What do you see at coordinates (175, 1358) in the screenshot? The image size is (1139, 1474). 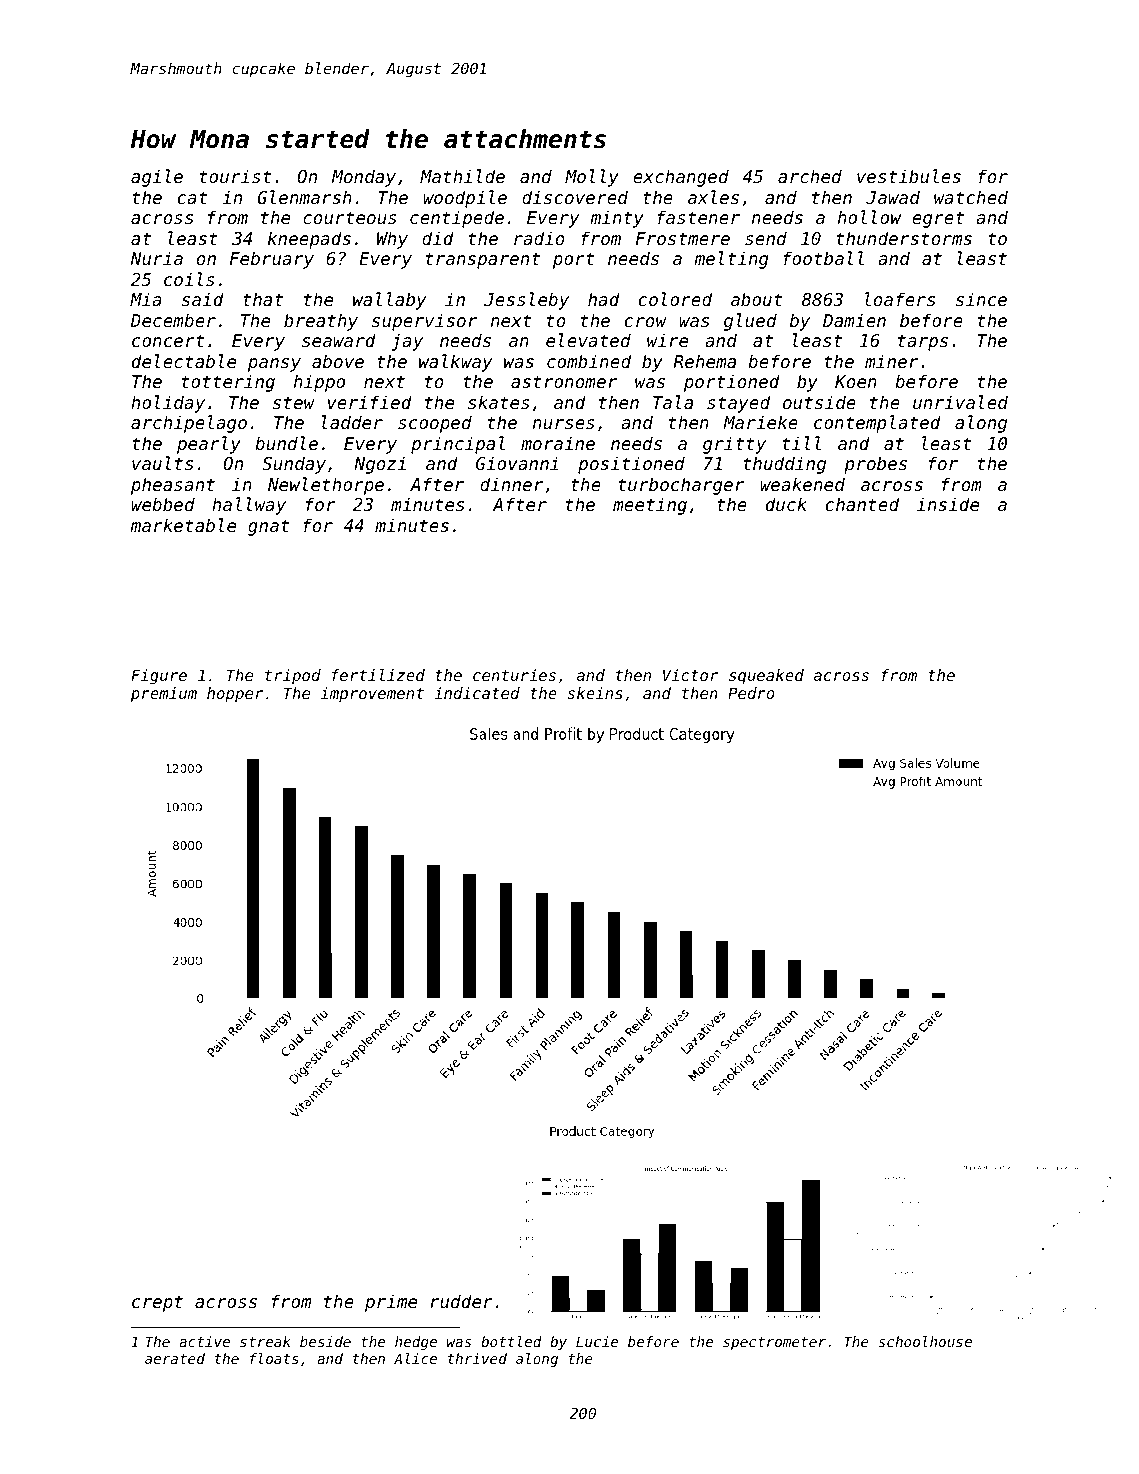 I see `aerated` at bounding box center [175, 1358].
